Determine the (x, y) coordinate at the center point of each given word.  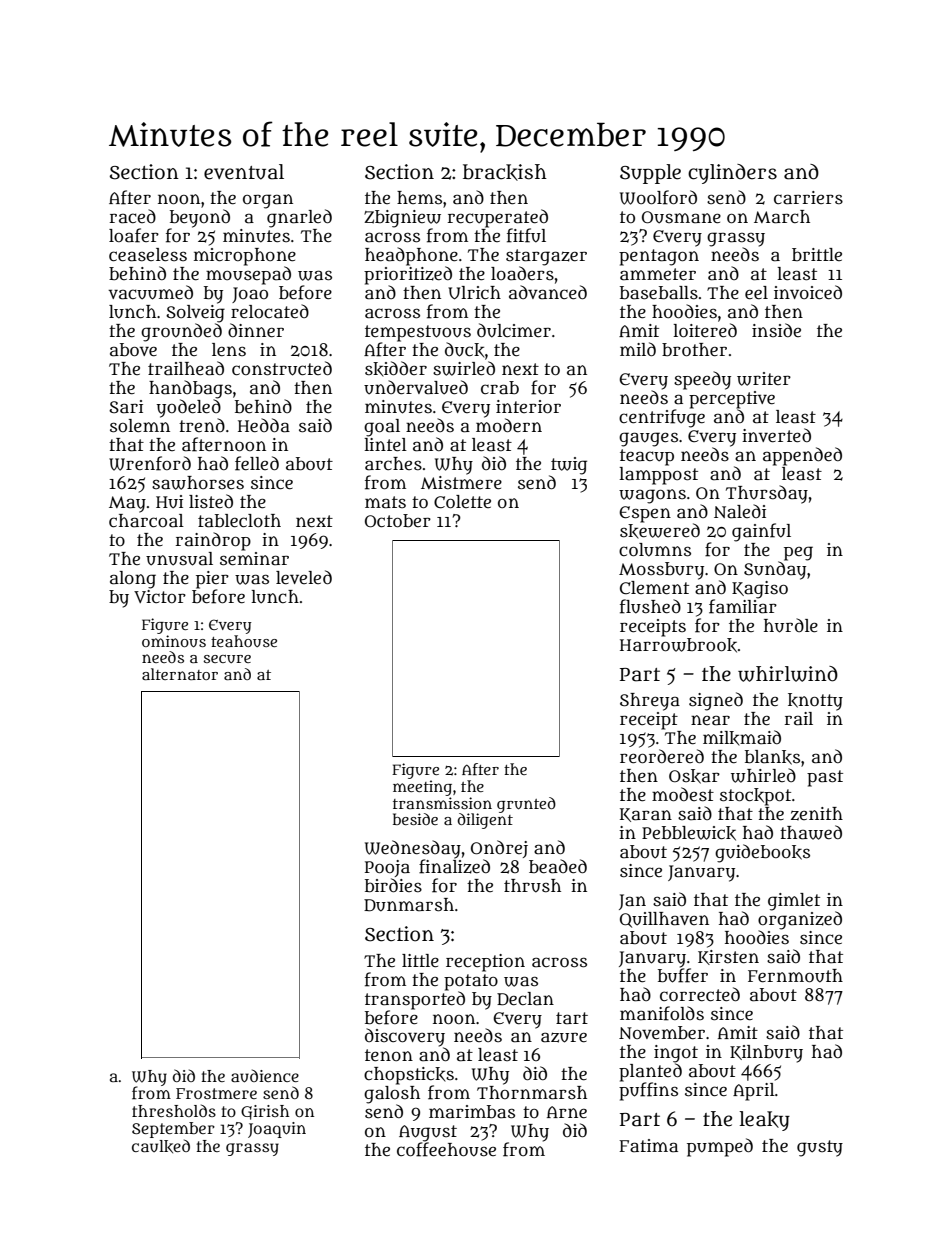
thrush (532, 886)
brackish (505, 172)
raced (133, 216)
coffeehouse (446, 1149)
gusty (820, 1148)
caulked (161, 1146)
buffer (683, 975)
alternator (180, 674)
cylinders (732, 174)
